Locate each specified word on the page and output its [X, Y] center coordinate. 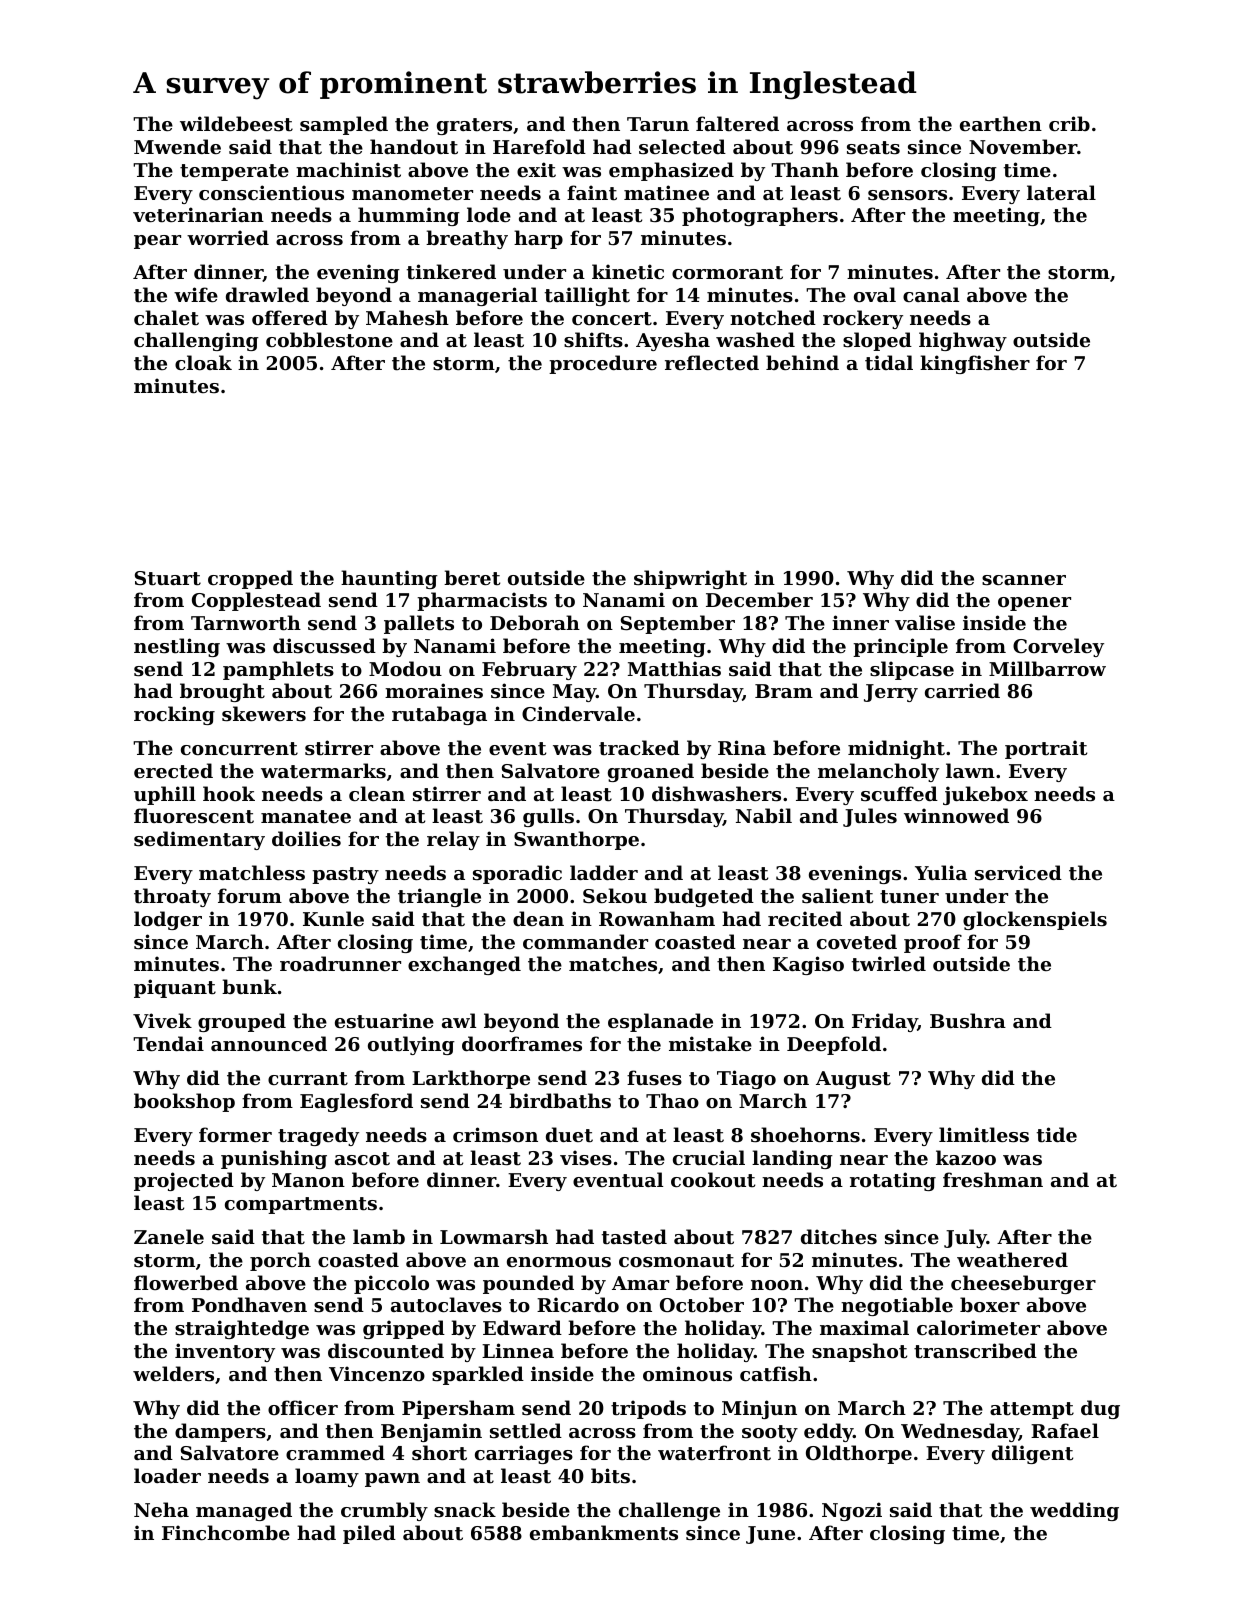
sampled [344, 125]
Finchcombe [226, 1532]
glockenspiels [1035, 920]
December [759, 599]
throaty [172, 897]
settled [526, 1431]
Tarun [658, 124]
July [965, 1238]
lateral [1061, 192]
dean [538, 918]
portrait [1046, 749]
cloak [203, 362]
